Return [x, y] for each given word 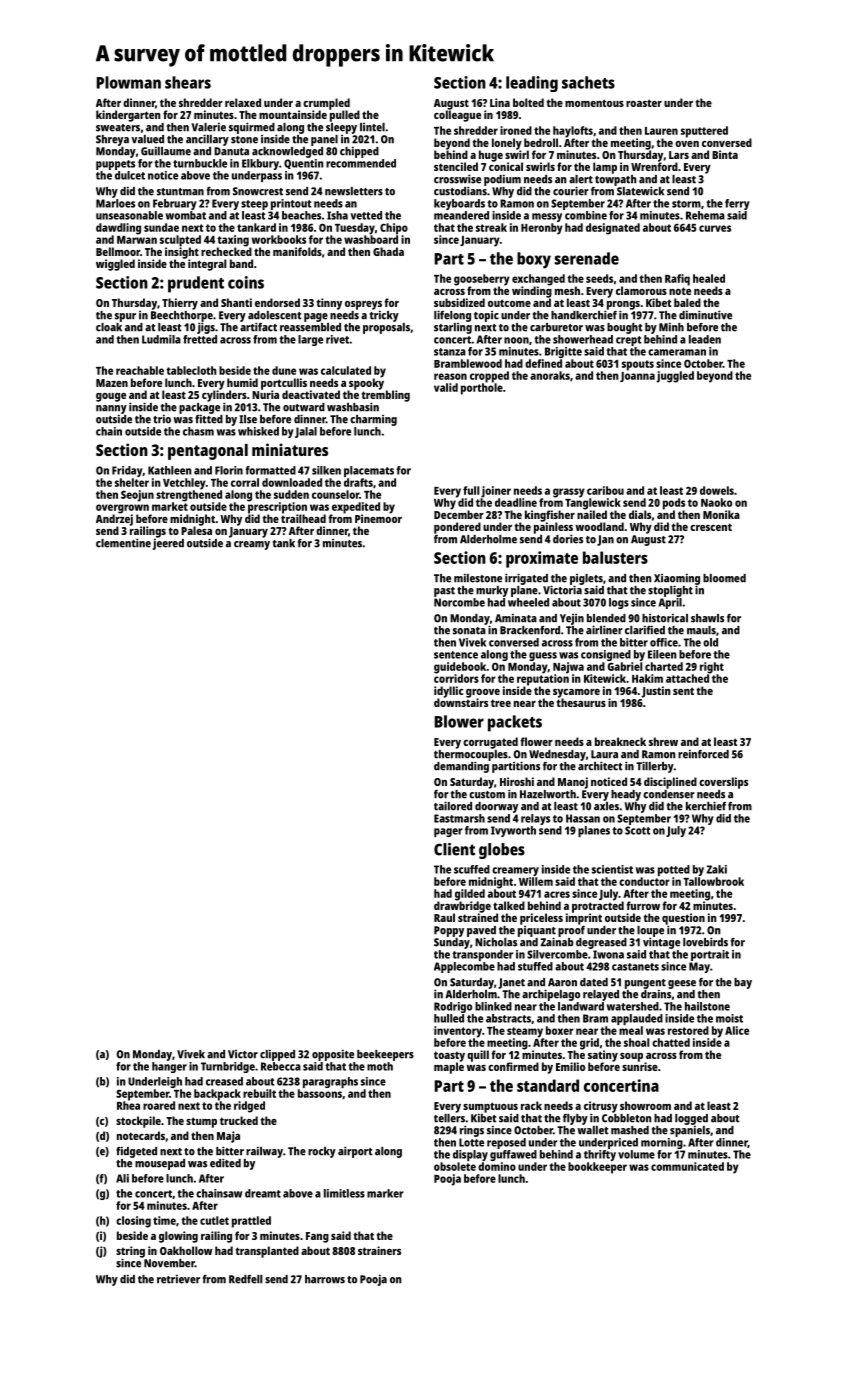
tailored [453, 806]
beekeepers [385, 1055]
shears [188, 82]
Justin [656, 692]
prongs [623, 305]
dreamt [263, 1193]
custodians [460, 191]
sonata [469, 631]
